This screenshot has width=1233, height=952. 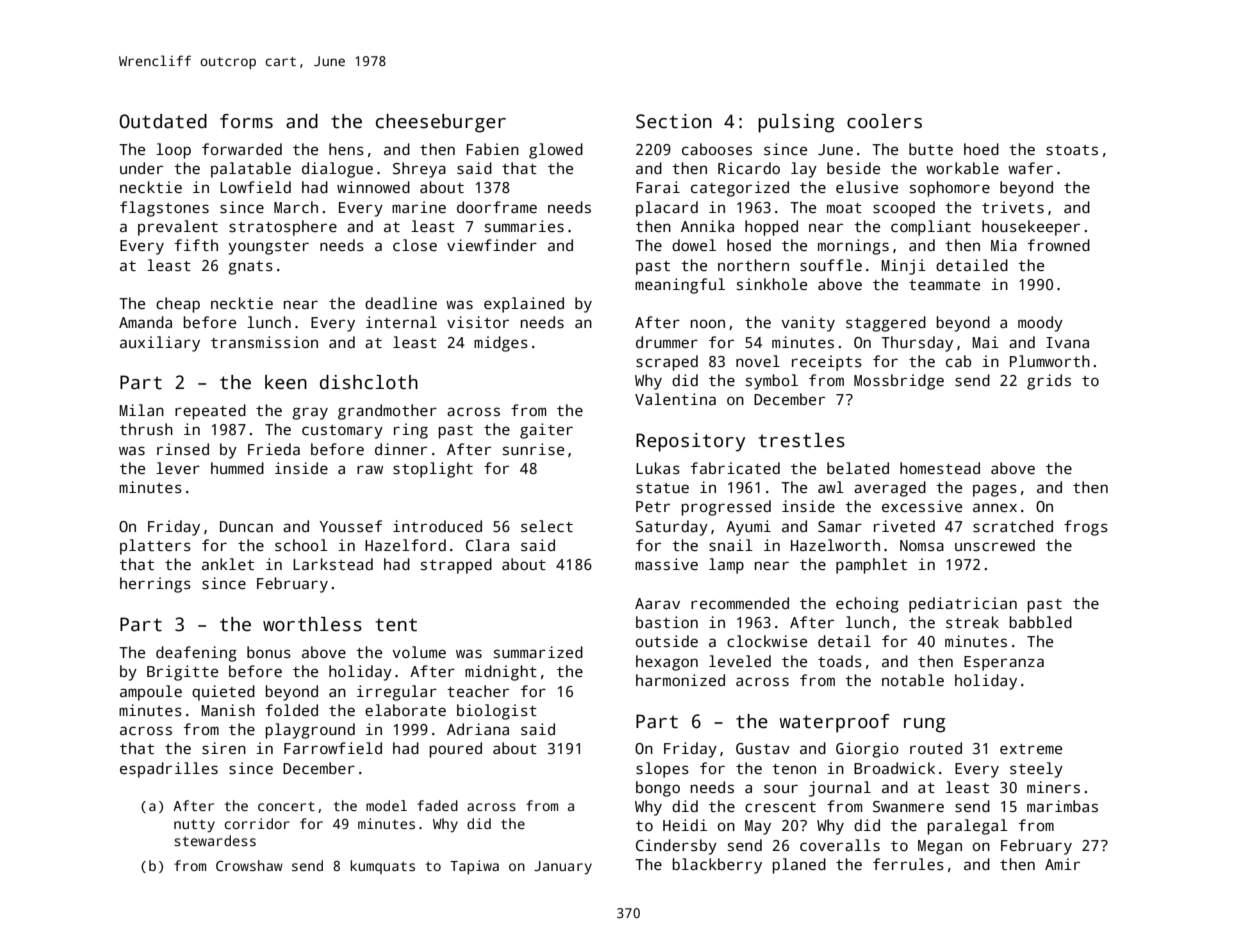 What do you see at coordinates (972, 622) in the screenshot?
I see `streak` at bounding box center [972, 622].
